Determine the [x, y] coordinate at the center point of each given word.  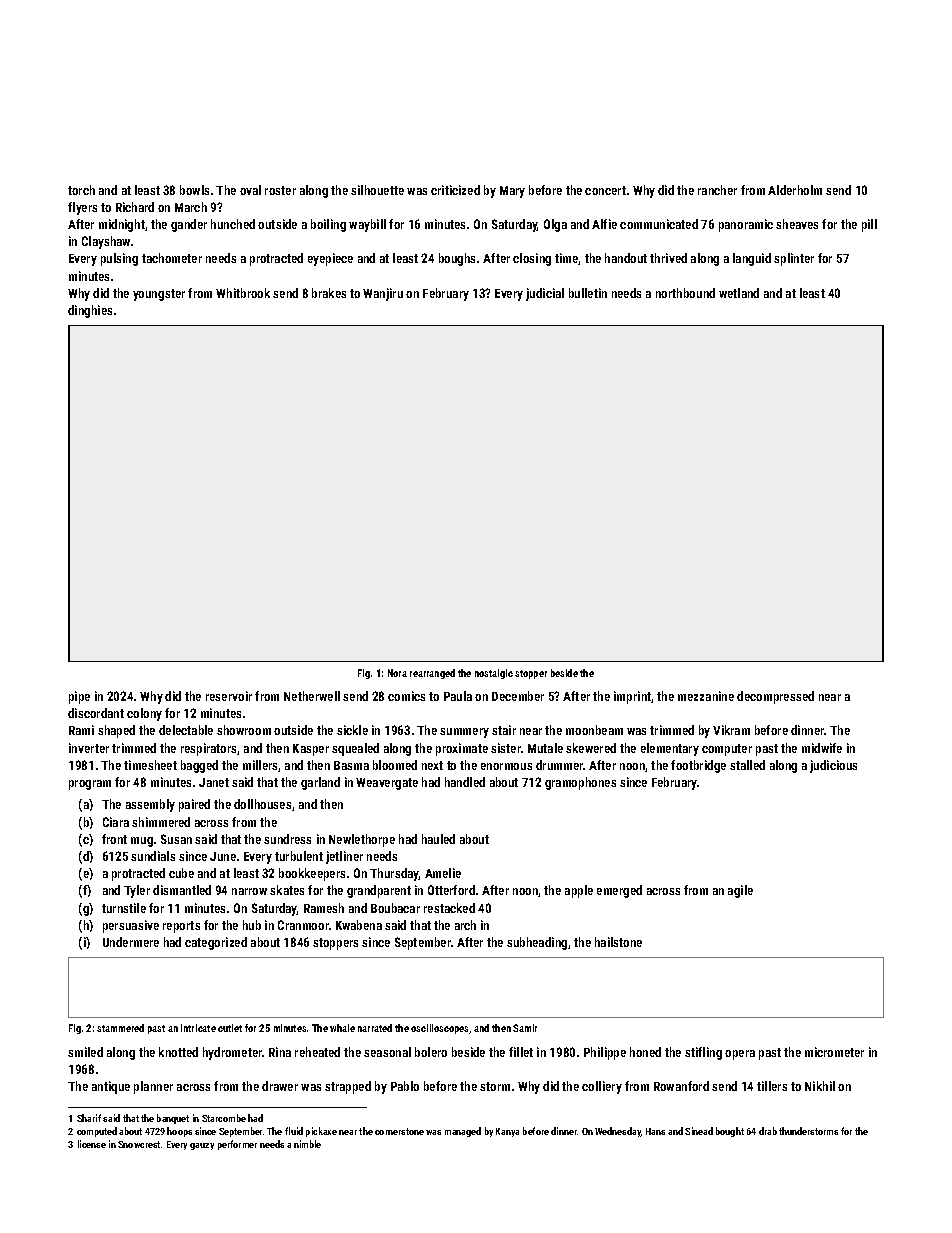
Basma [351, 765]
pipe [79, 697]
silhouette [377, 190]
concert [605, 190]
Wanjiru [383, 294]
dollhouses [262, 804]
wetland [739, 293]
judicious [833, 766]
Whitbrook [243, 293]
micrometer [834, 1052]
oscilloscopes [440, 1029]
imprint [633, 697]
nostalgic [494, 674]
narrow [249, 891]
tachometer [172, 258]
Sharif [89, 1118]
